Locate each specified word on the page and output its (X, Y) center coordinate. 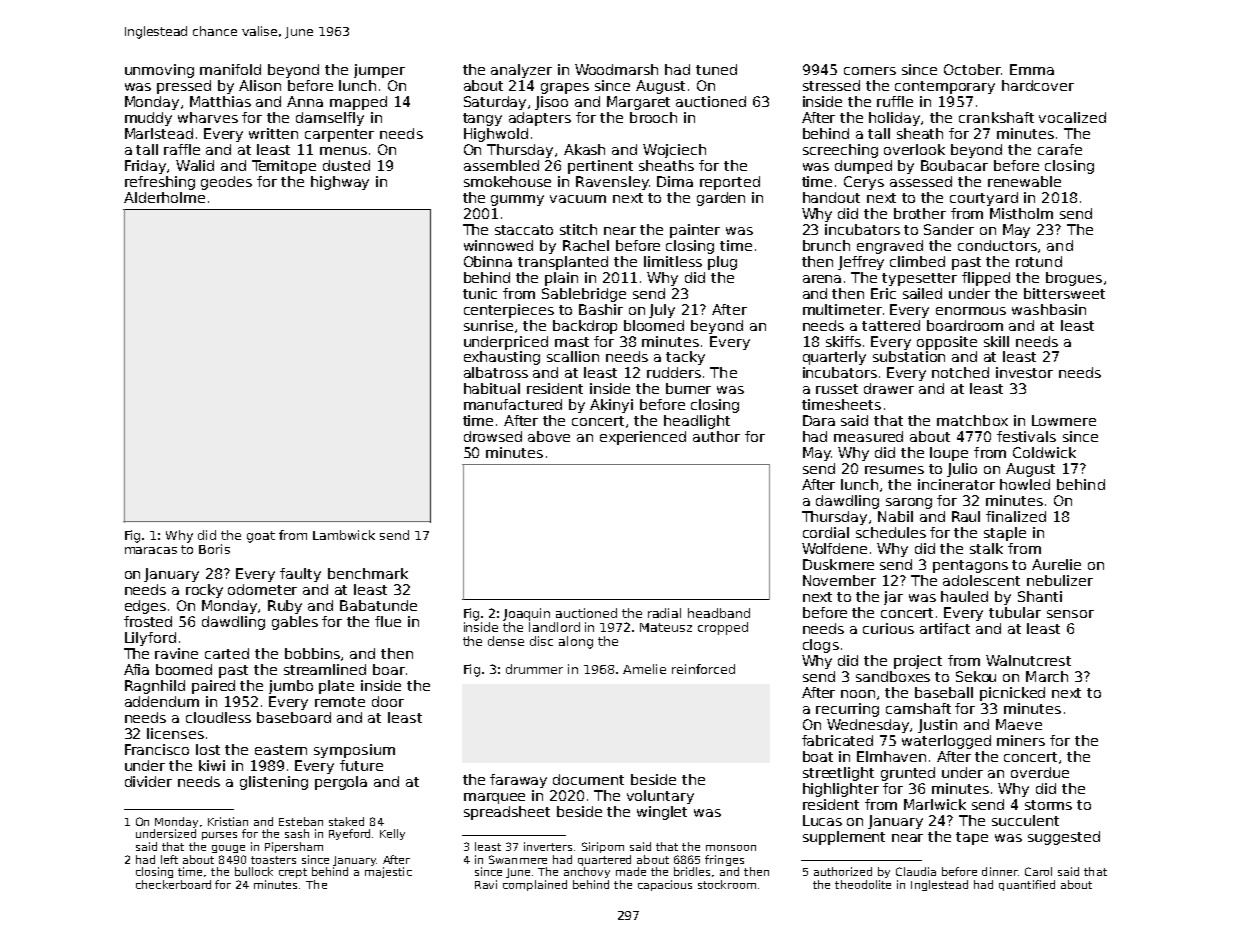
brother (920, 213)
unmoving (159, 71)
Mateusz (666, 627)
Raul (966, 516)
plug (722, 263)
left (169, 859)
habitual (492, 388)
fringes (724, 860)
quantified (1027, 885)
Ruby (285, 607)
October (972, 69)
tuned (716, 69)
